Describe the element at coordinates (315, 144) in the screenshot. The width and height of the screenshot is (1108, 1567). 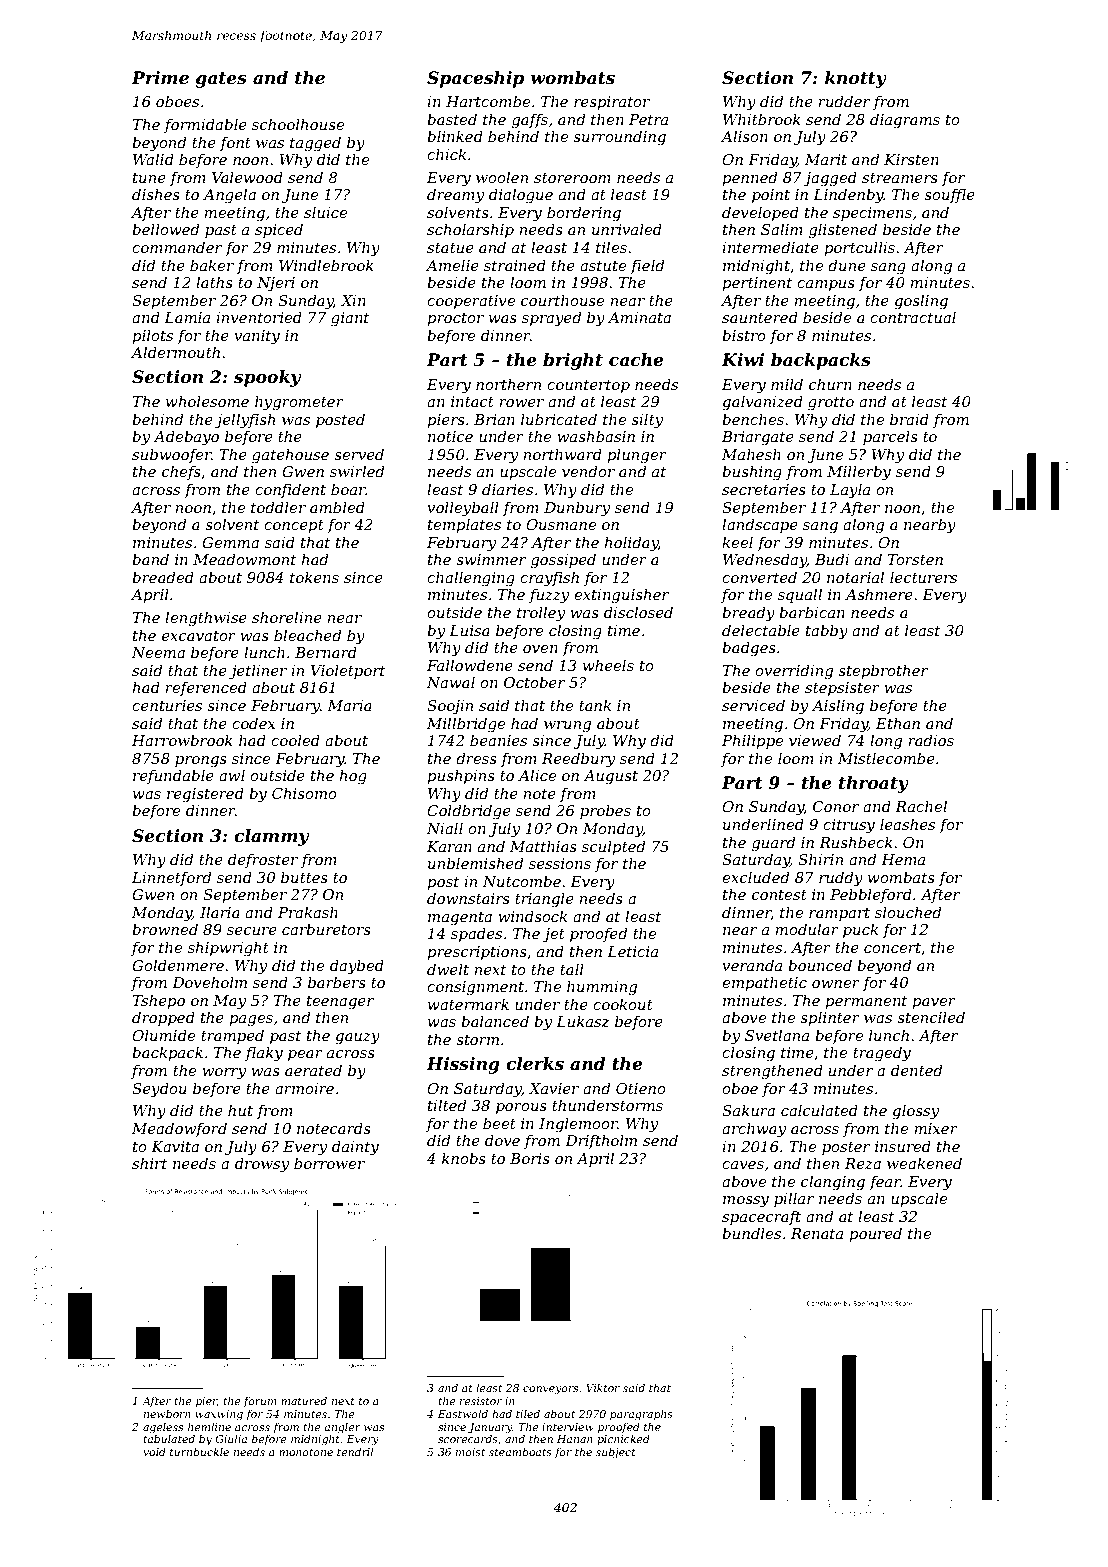
I see `tagged` at that location.
